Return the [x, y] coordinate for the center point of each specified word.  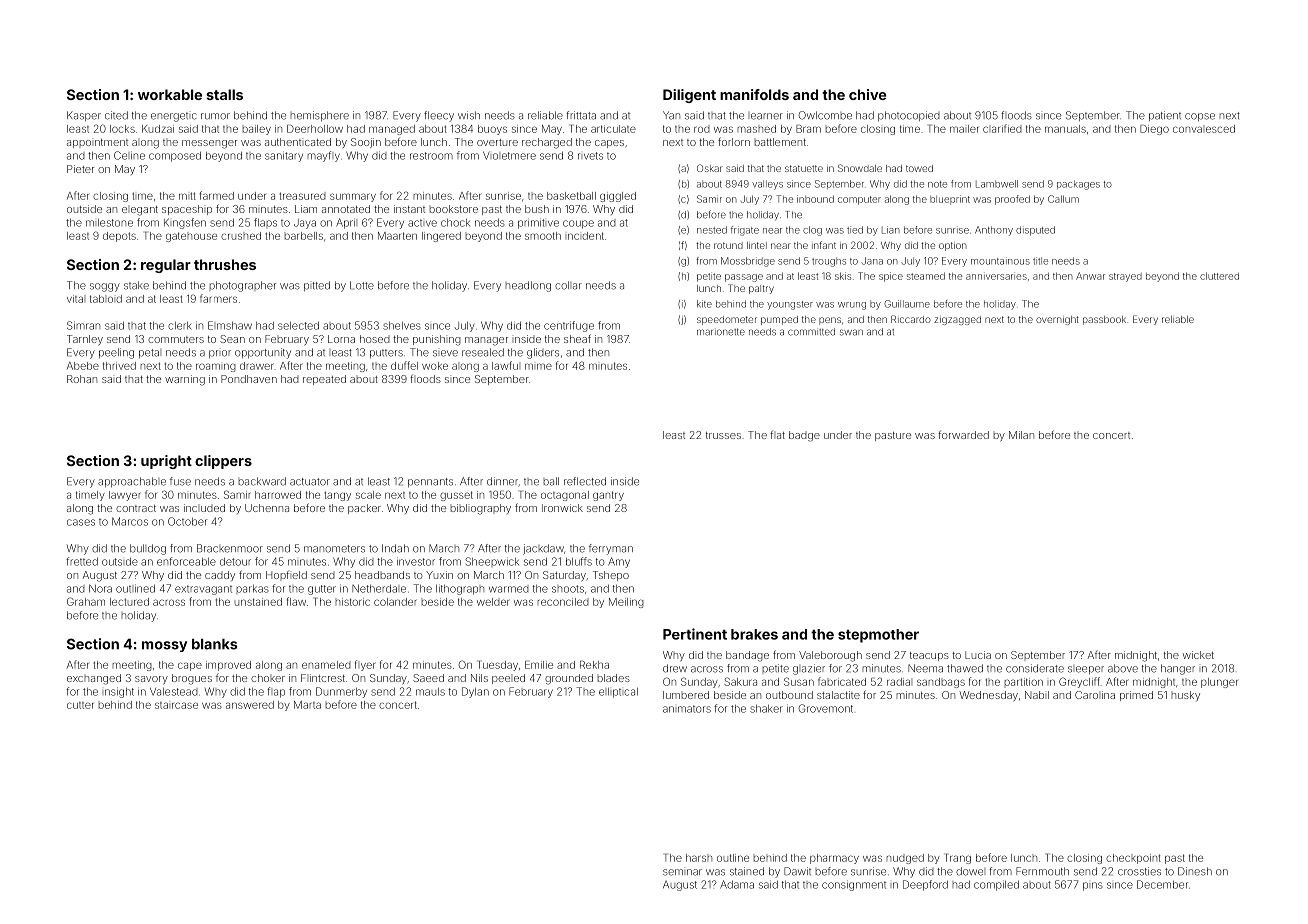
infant [824, 245]
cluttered [1219, 276]
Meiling [626, 603]
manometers [334, 549]
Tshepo [611, 576]
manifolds [754, 94]
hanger [1178, 669]
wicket [1198, 655]
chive [868, 94]
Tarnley [85, 340]
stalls [225, 94]
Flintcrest [323, 678]
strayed [1125, 277]
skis [843, 276]
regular [166, 266]
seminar [682, 872]
